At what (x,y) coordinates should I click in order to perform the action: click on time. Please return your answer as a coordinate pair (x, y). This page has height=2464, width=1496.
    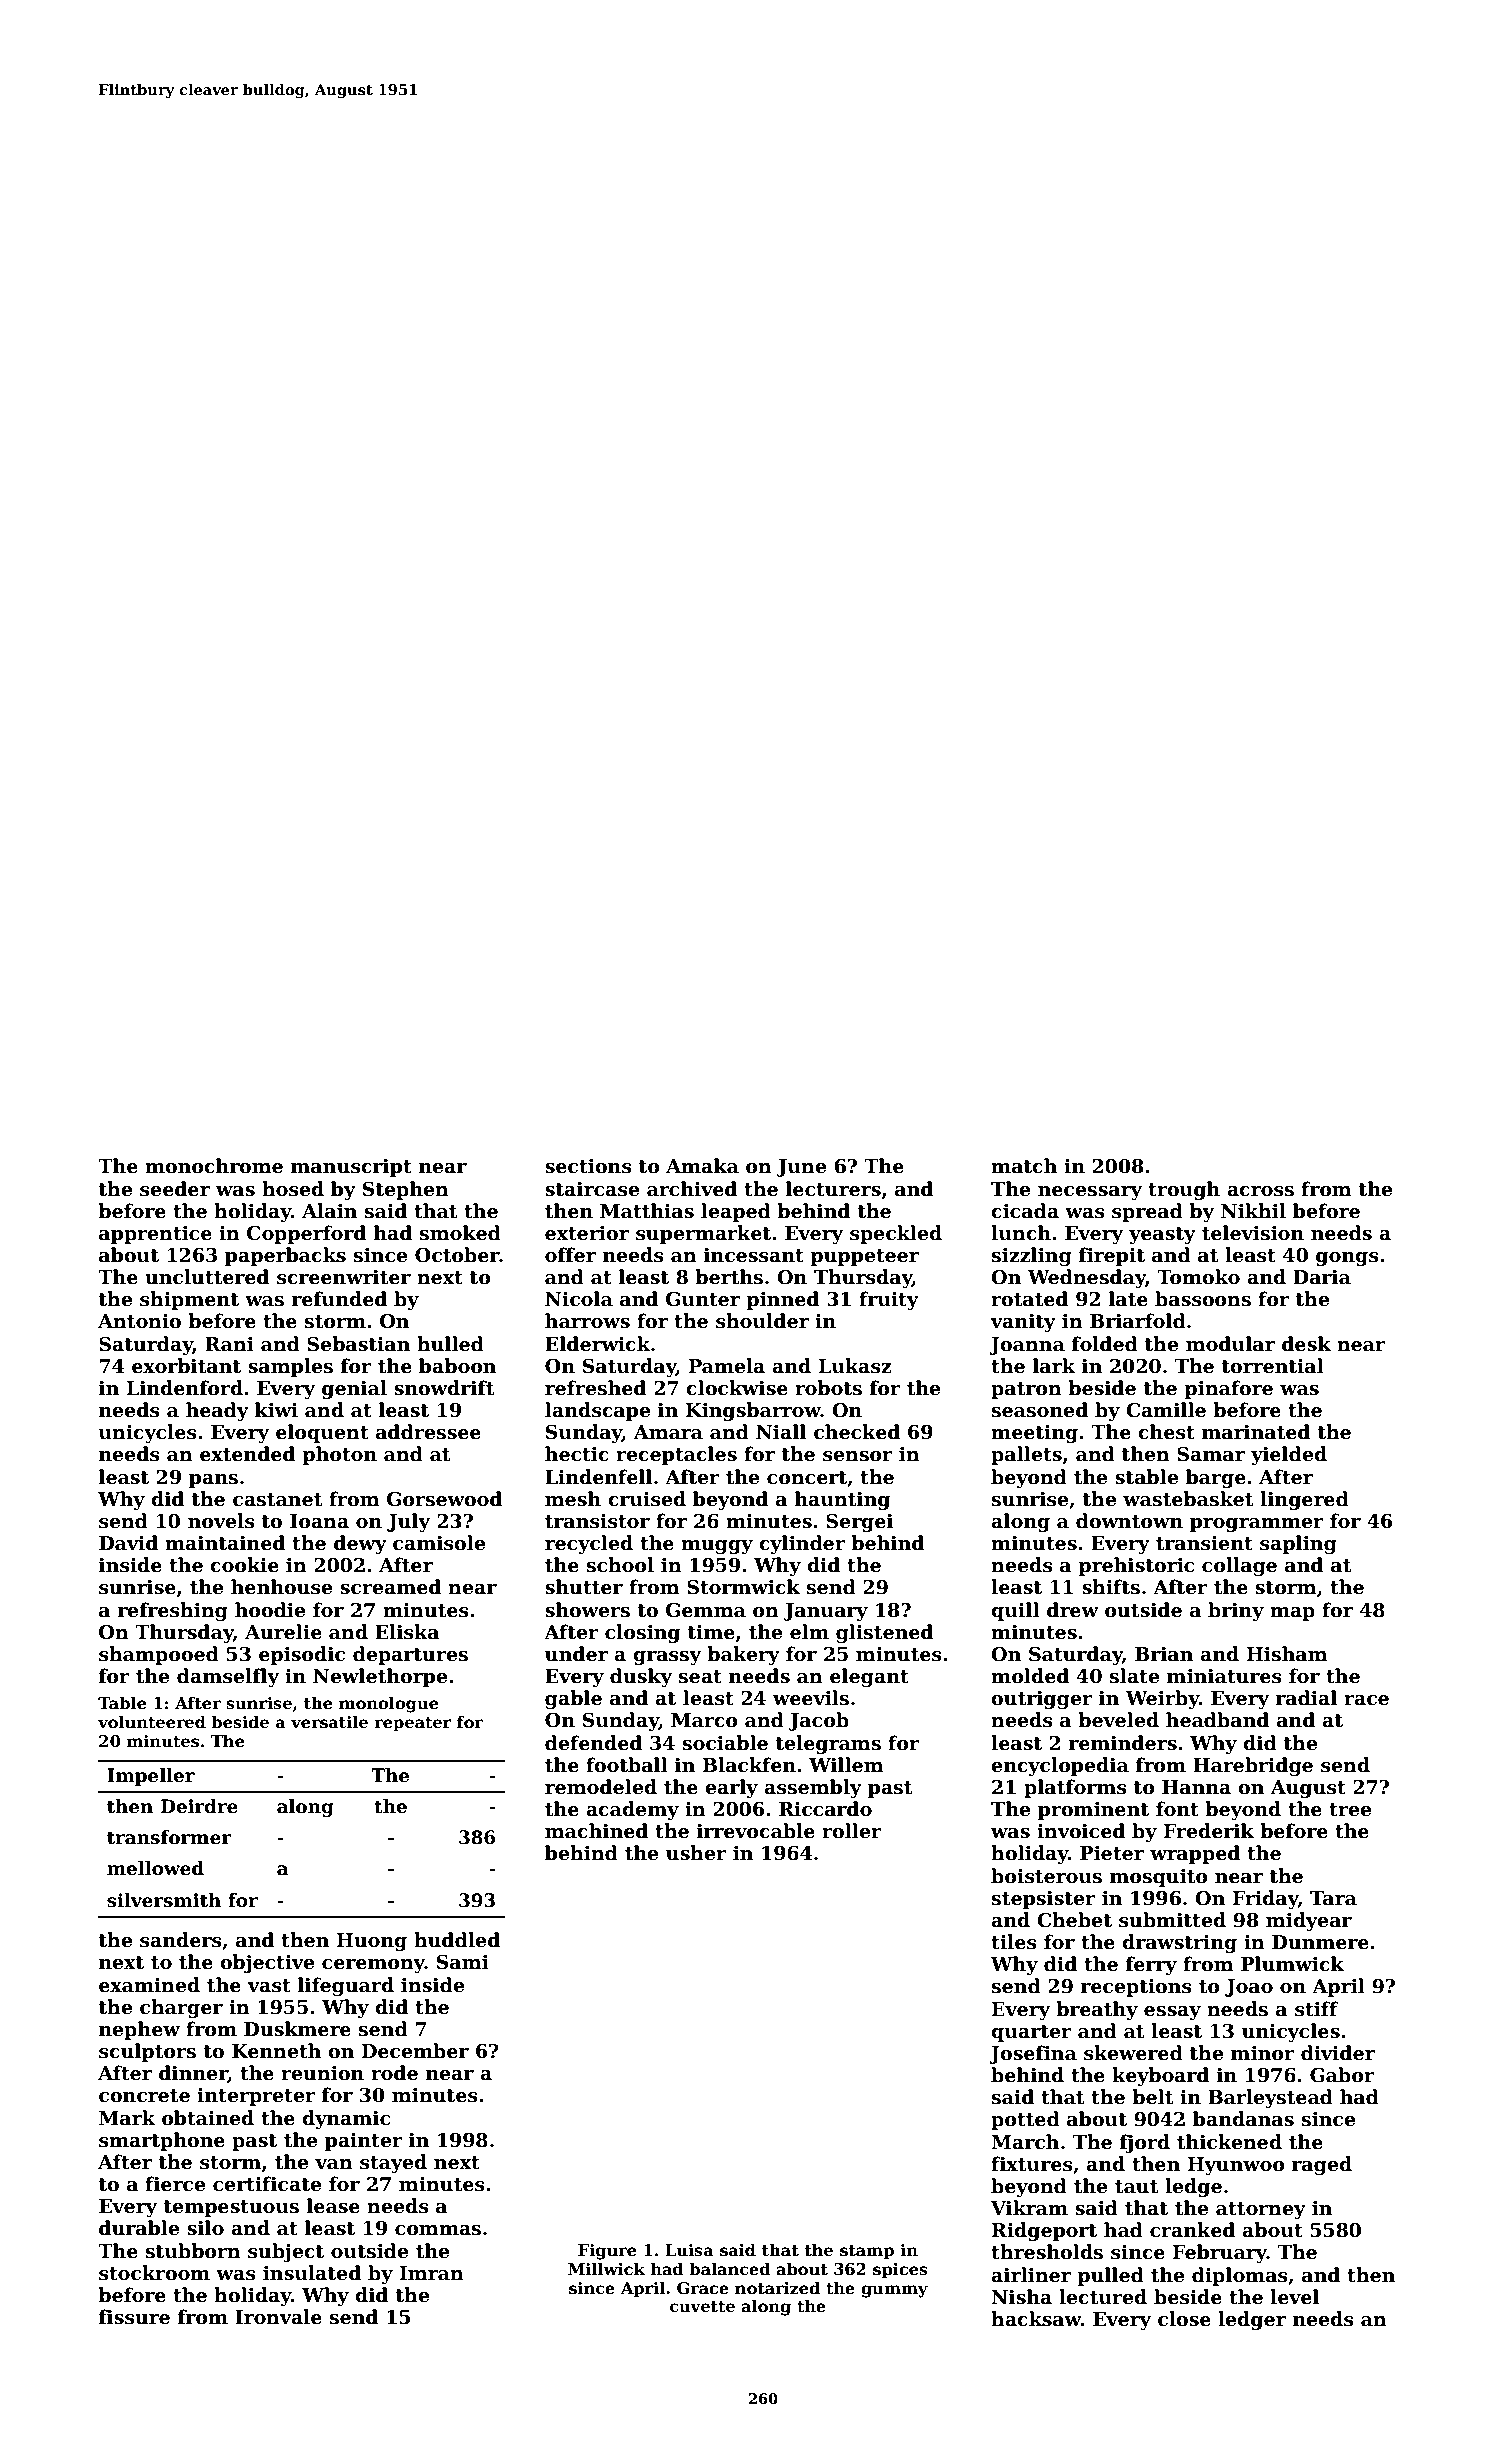
    Looking at the image, I should click on (711, 1632).
